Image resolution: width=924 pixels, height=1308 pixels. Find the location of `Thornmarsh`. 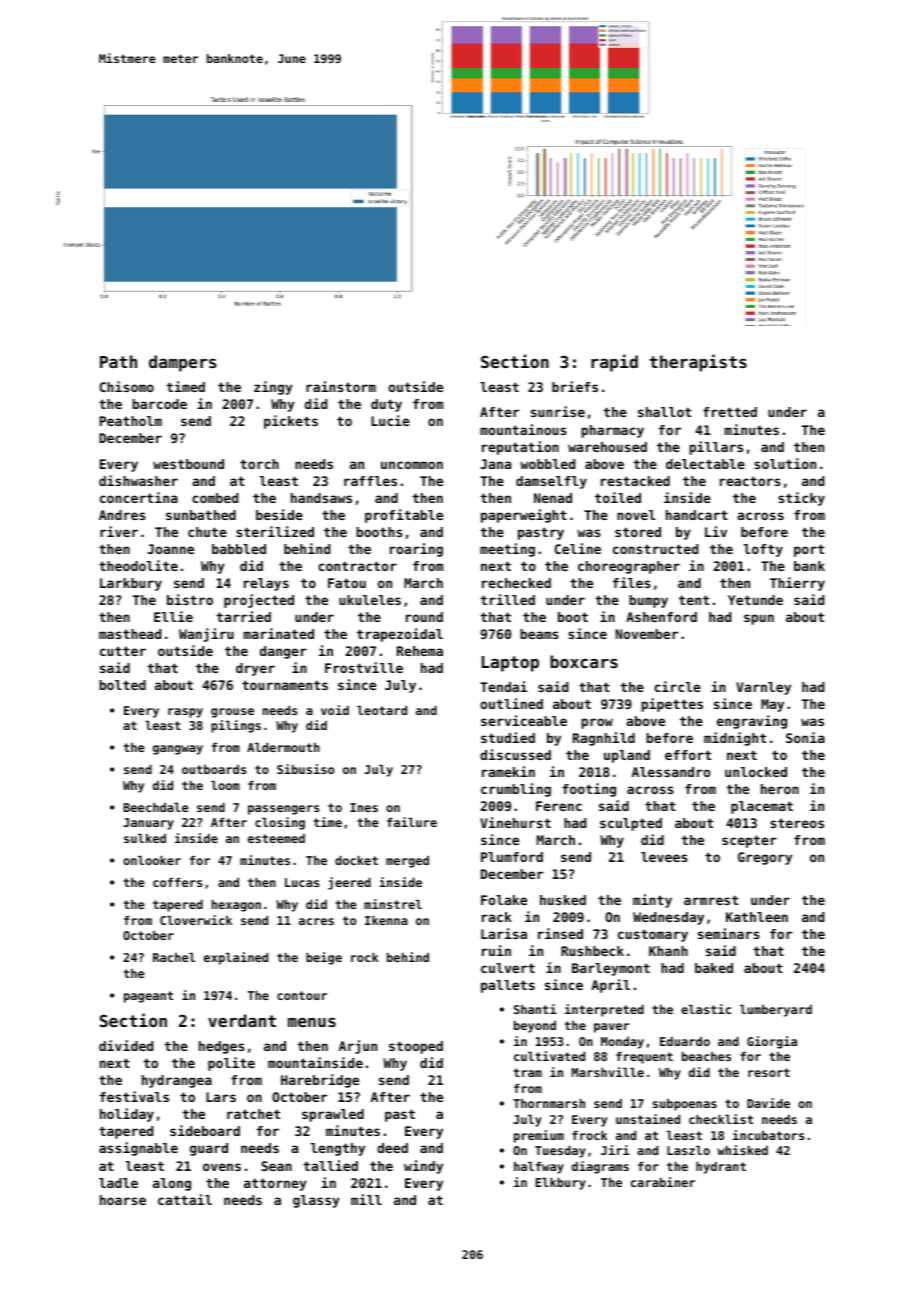

Thornmarsh is located at coordinates (549, 1103).
